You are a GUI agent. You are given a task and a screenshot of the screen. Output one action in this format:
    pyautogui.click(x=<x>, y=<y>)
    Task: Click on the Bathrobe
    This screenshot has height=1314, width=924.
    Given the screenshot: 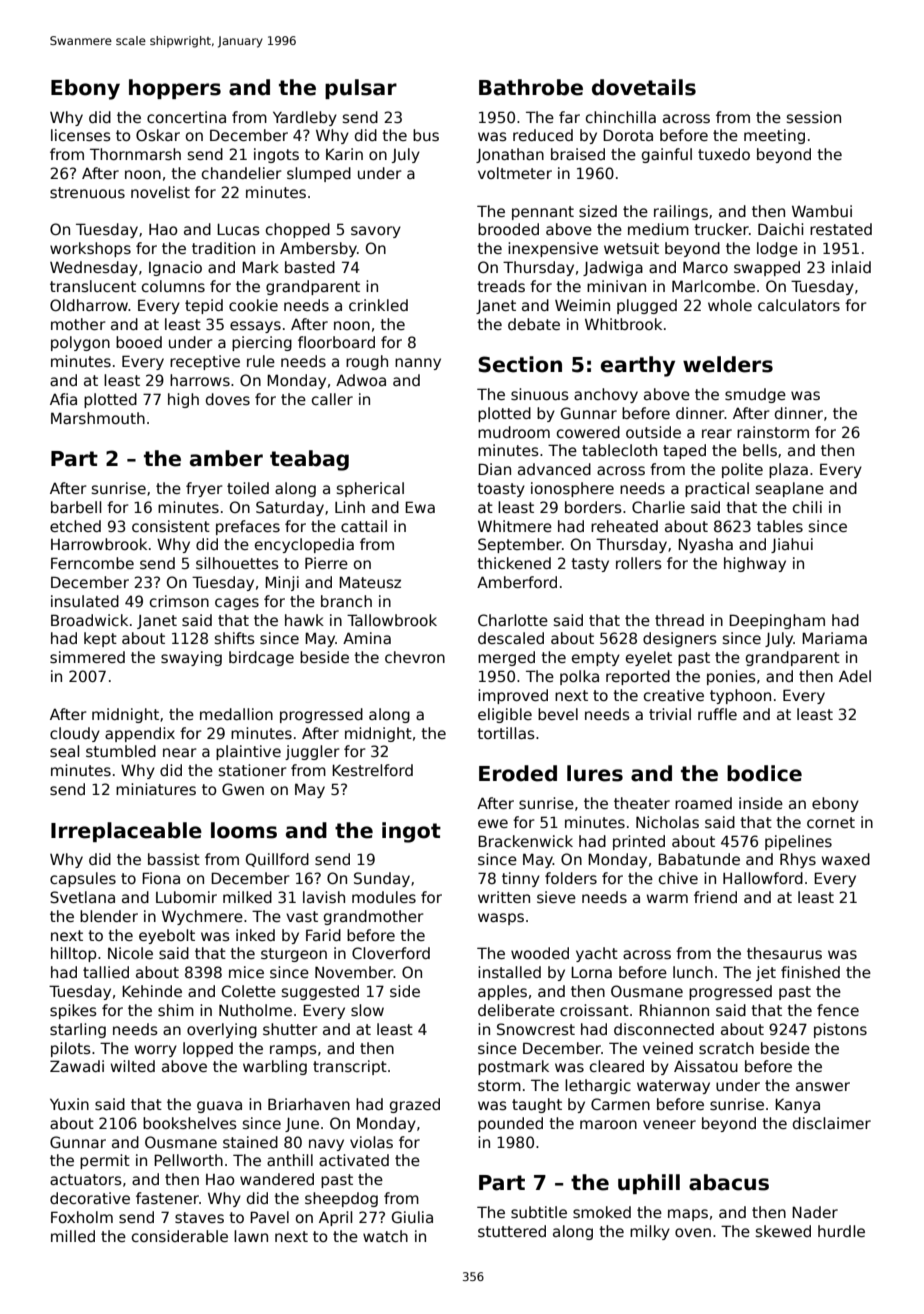 What is the action you would take?
    pyautogui.click(x=531, y=87)
